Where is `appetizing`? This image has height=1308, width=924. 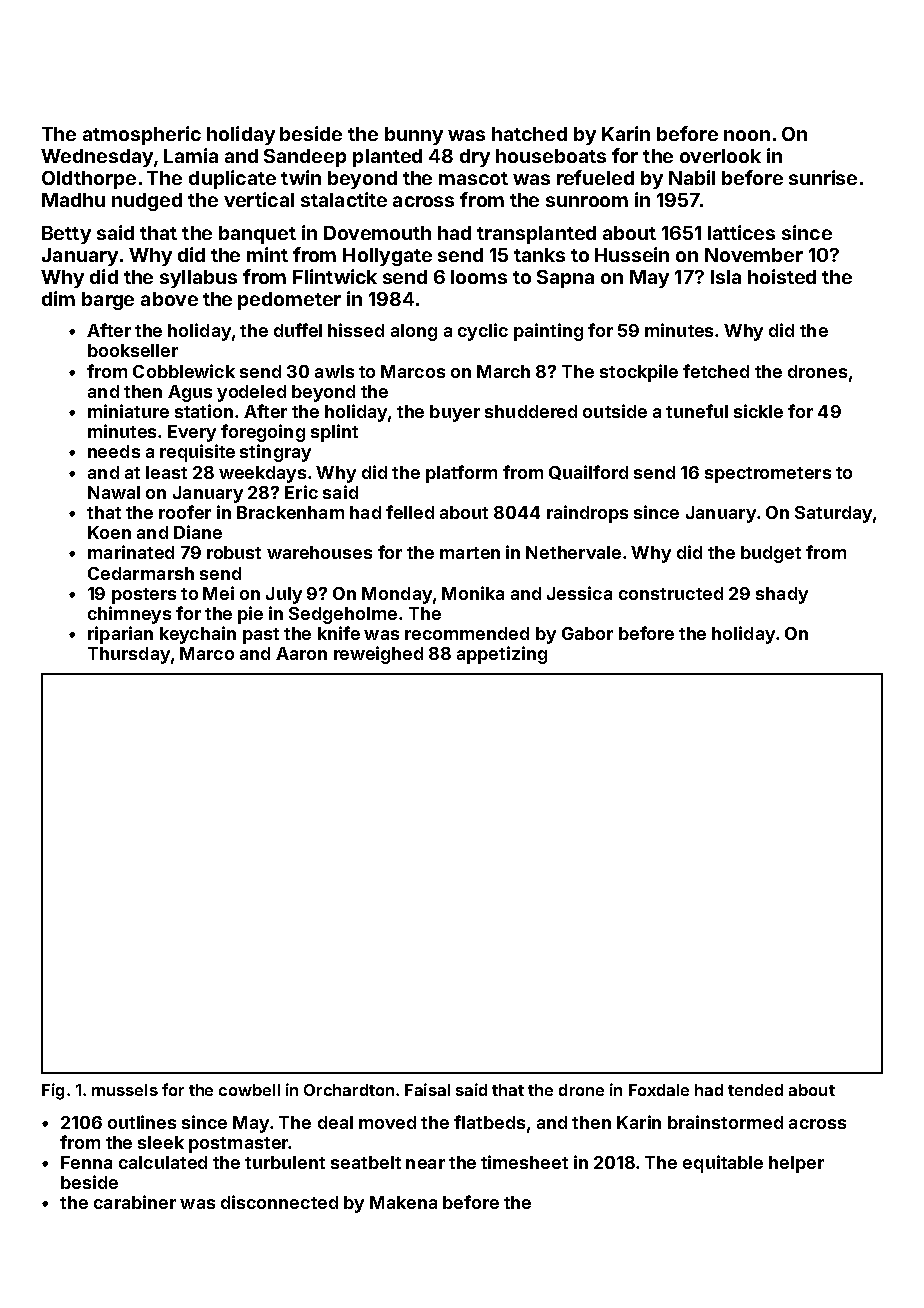 appetizing is located at coordinates (502, 655).
